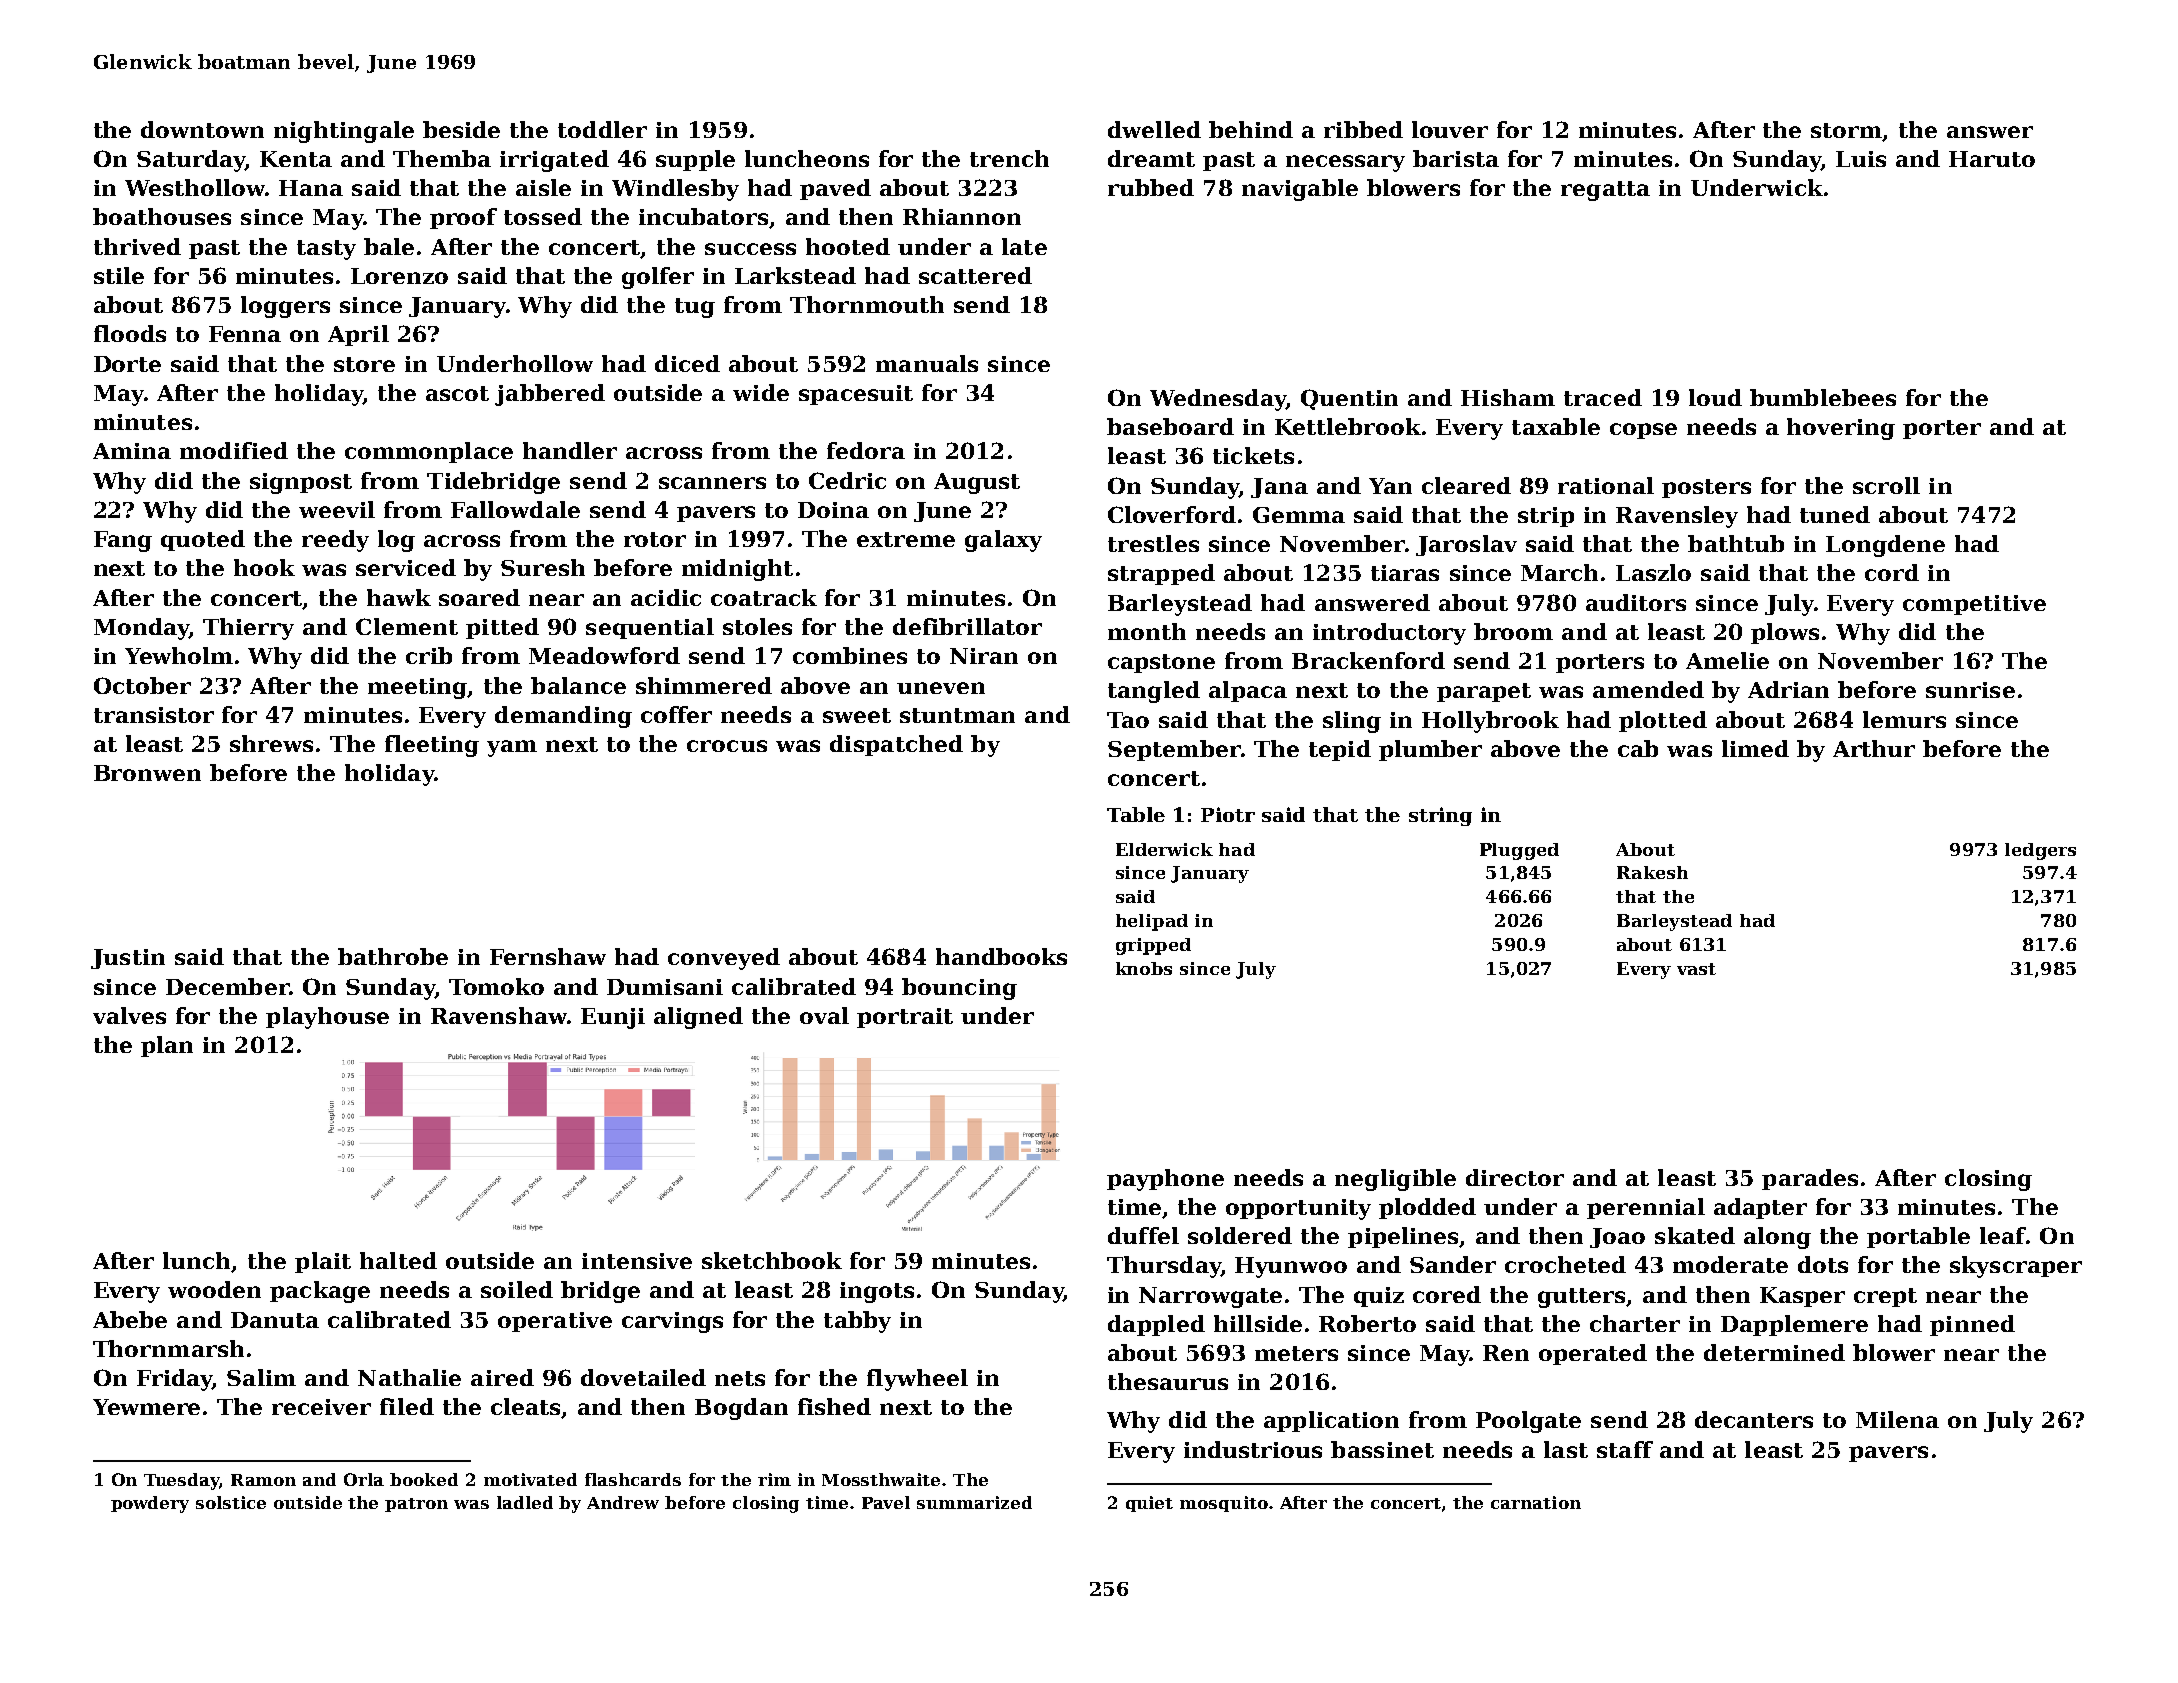 The height and width of the screenshot is (1683, 2178). What do you see at coordinates (1846, 130) in the screenshot?
I see `storm` at bounding box center [1846, 130].
